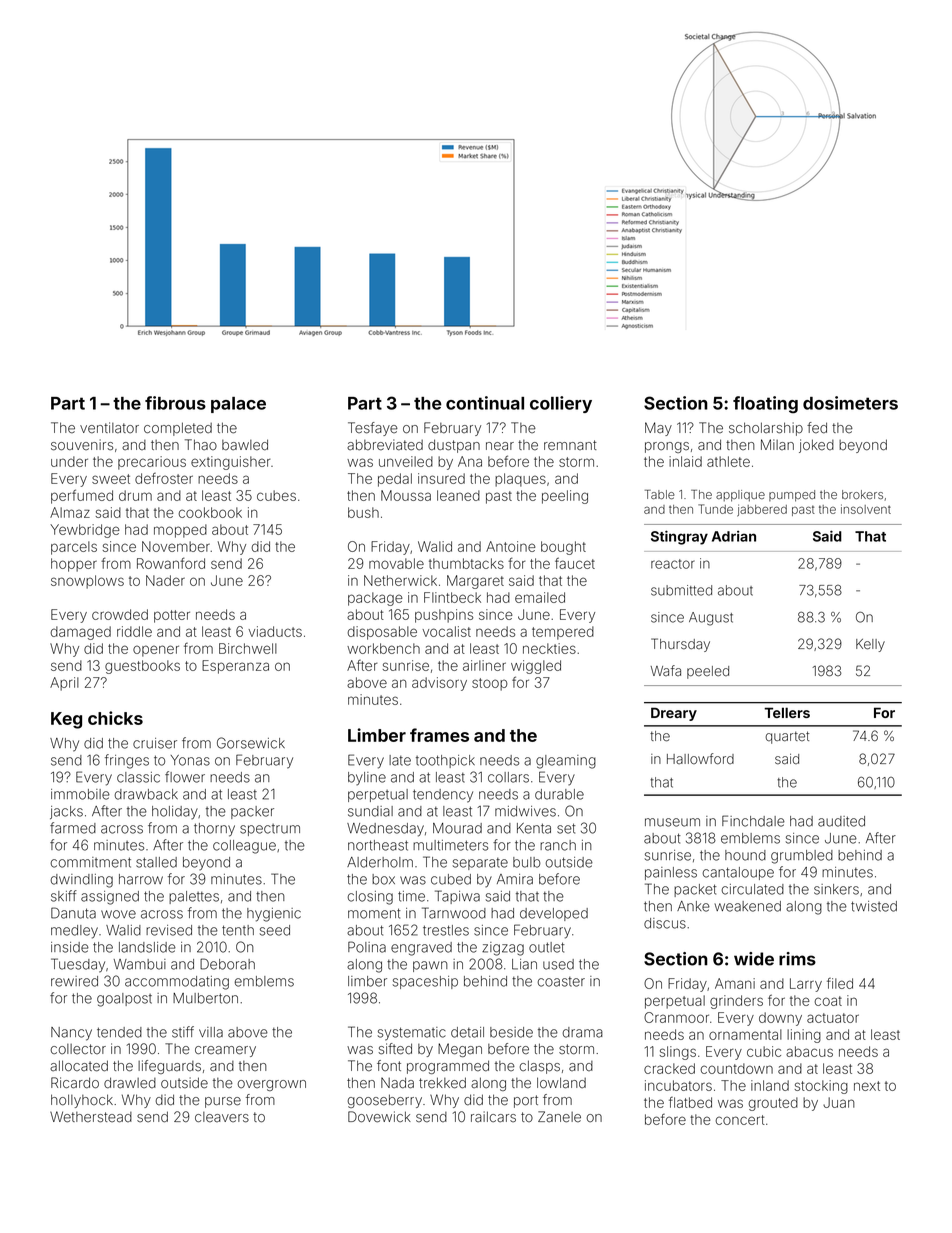  What do you see at coordinates (695, 890) in the page?
I see `packet` at bounding box center [695, 890].
